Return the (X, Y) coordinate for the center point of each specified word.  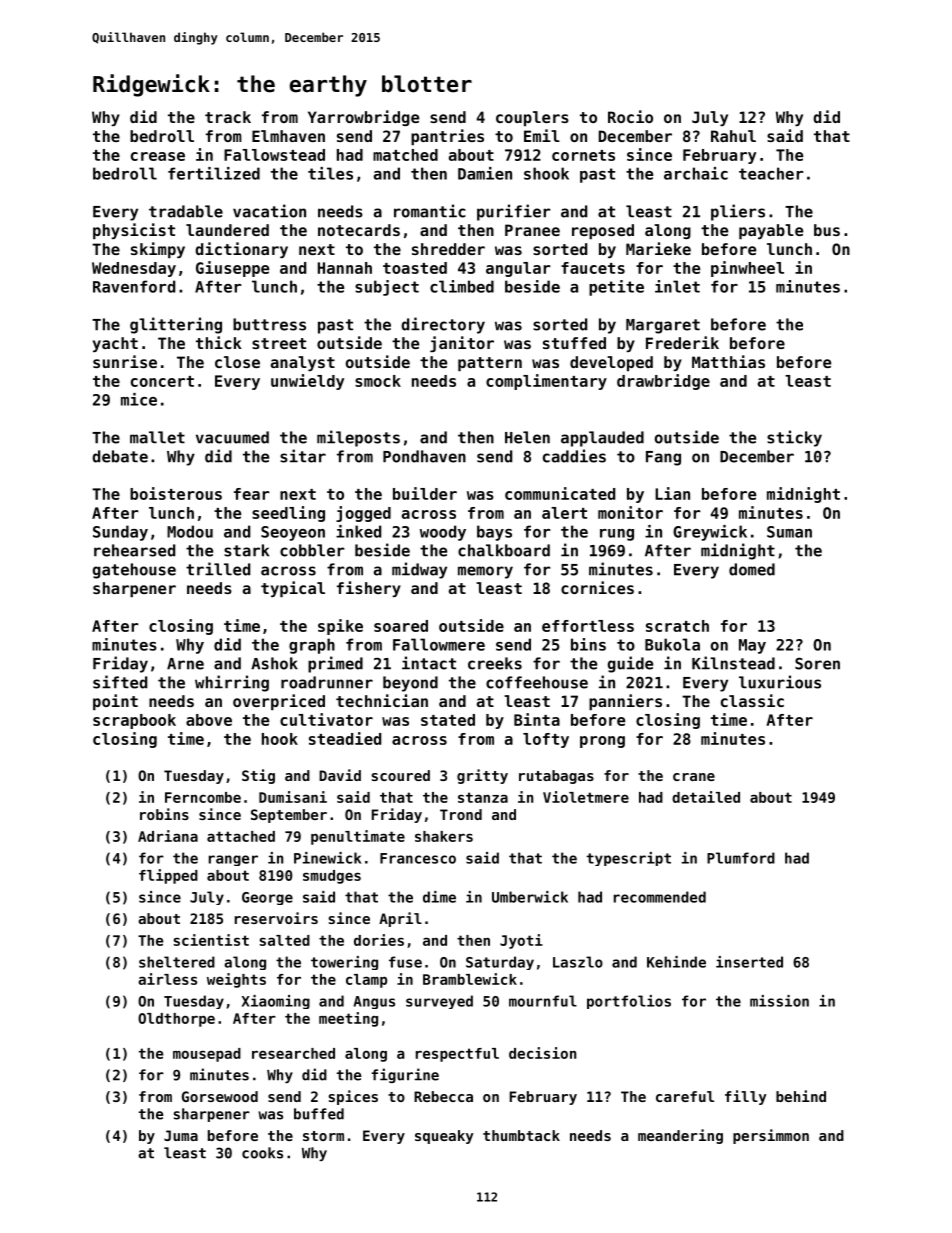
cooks (262, 1153)
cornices (597, 587)
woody (443, 533)
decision (542, 1053)
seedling (288, 514)
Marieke (658, 248)
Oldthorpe (176, 1020)
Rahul (733, 136)
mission (779, 1001)
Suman (789, 532)
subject (387, 288)
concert (162, 381)
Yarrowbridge (363, 118)
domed (752, 569)
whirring (232, 683)
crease (158, 156)
